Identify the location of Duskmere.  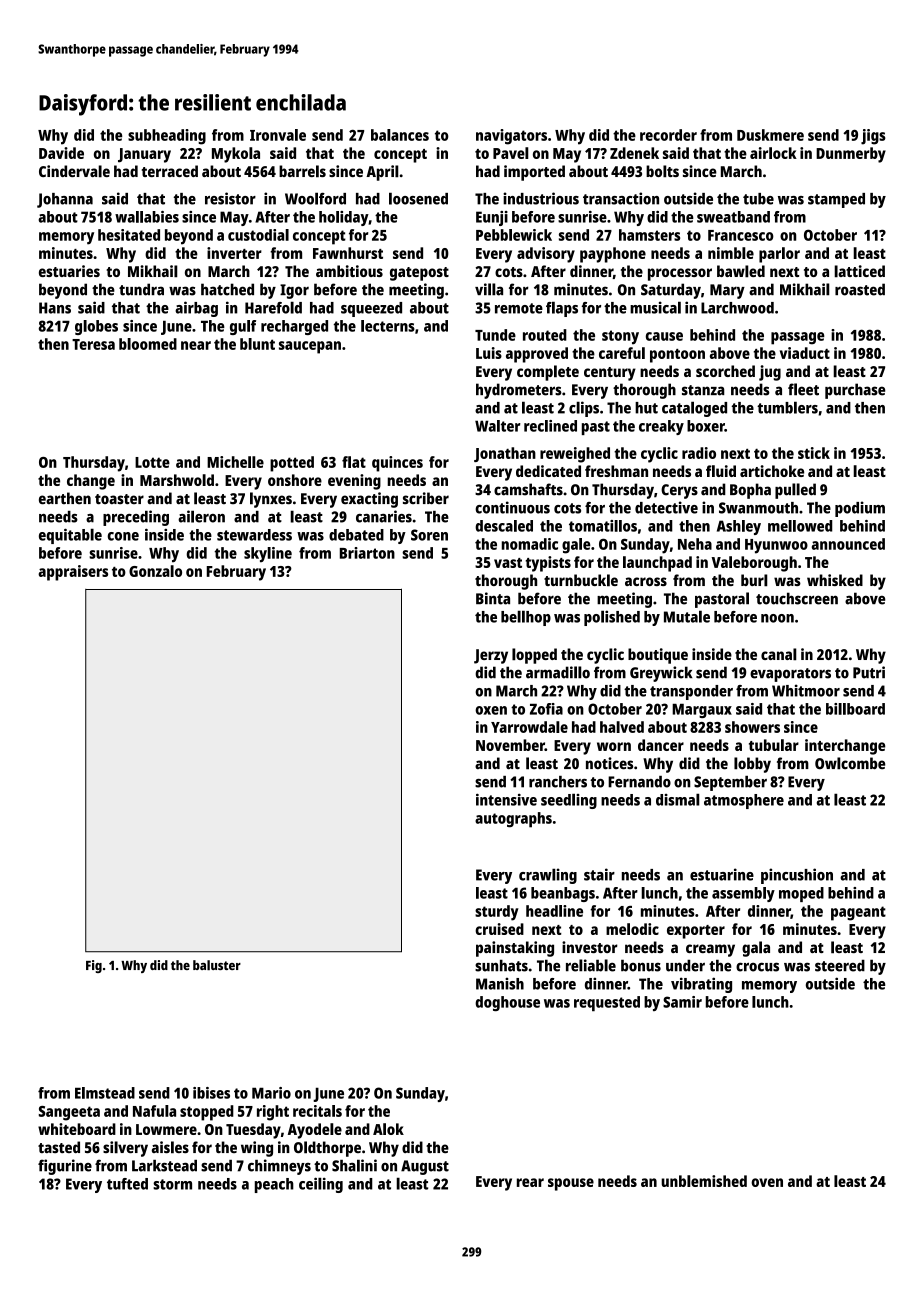
(770, 135).
